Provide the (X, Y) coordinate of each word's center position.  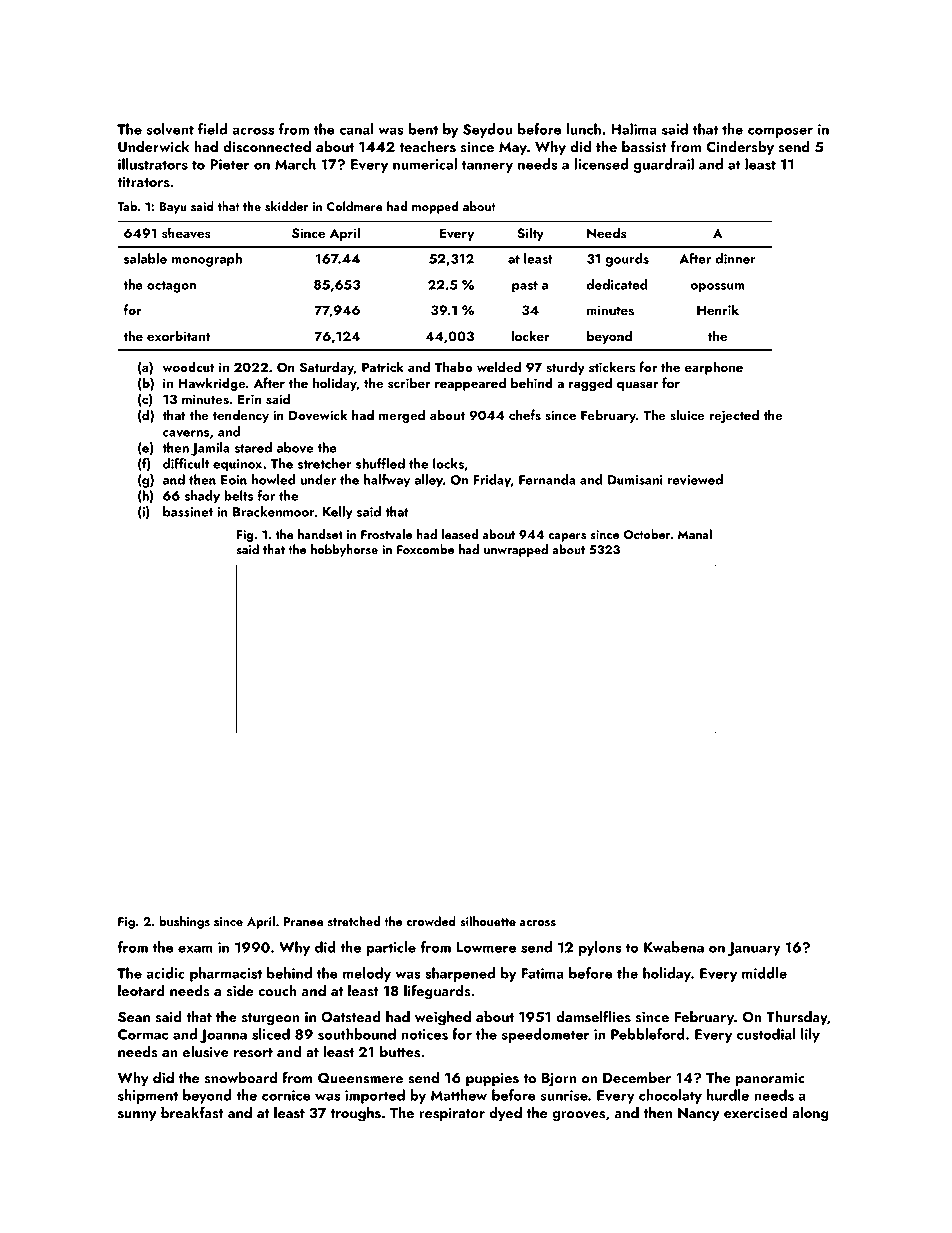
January (754, 949)
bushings (184, 922)
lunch (584, 129)
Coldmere (355, 206)
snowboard (241, 1077)
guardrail (664, 165)
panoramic (770, 1079)
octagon (171, 287)
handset (320, 534)
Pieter (229, 164)
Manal (695, 534)
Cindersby (740, 147)
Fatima (542, 973)
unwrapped (516, 550)
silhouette (488, 921)
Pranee (304, 921)
